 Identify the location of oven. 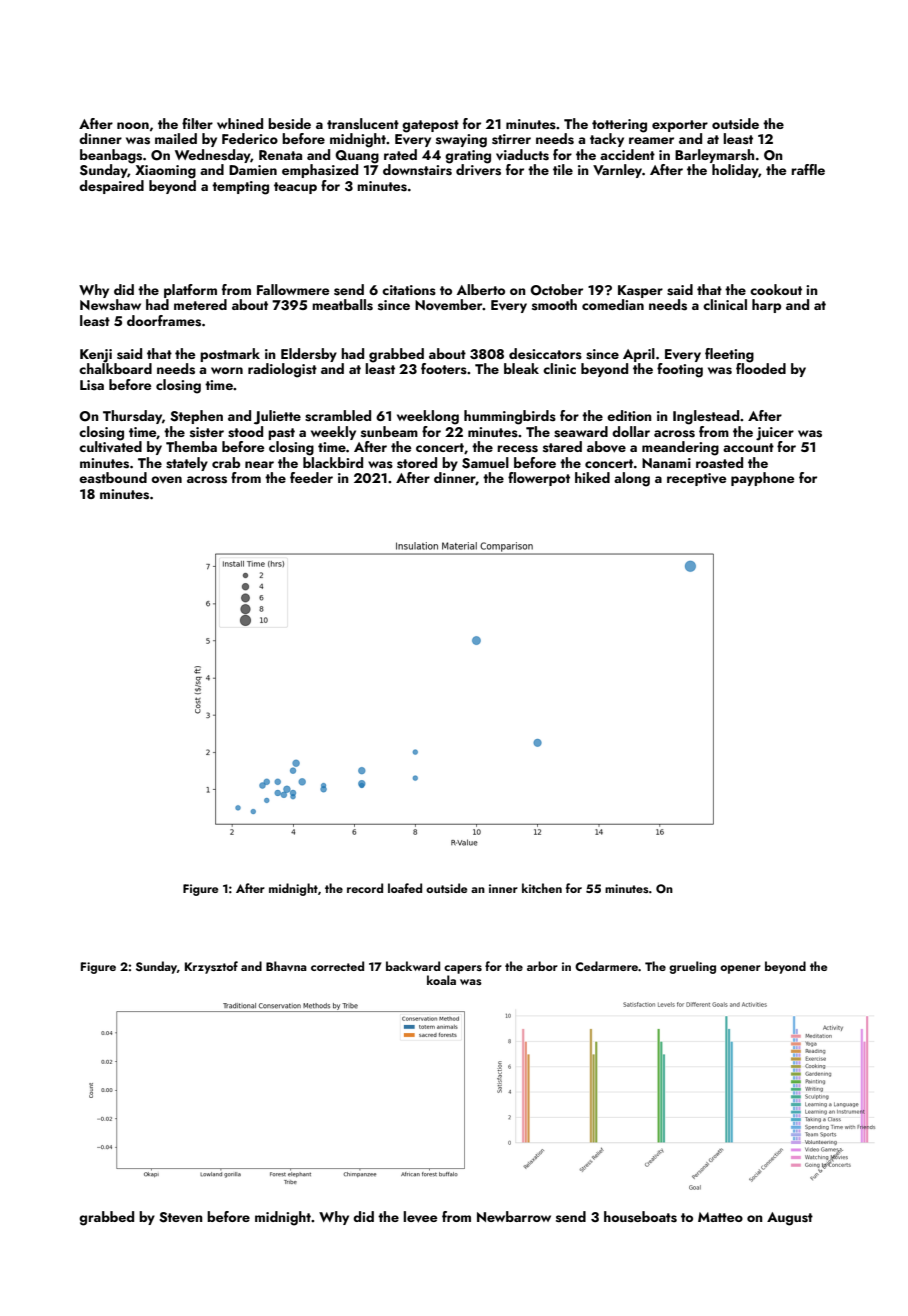
(166, 479).
